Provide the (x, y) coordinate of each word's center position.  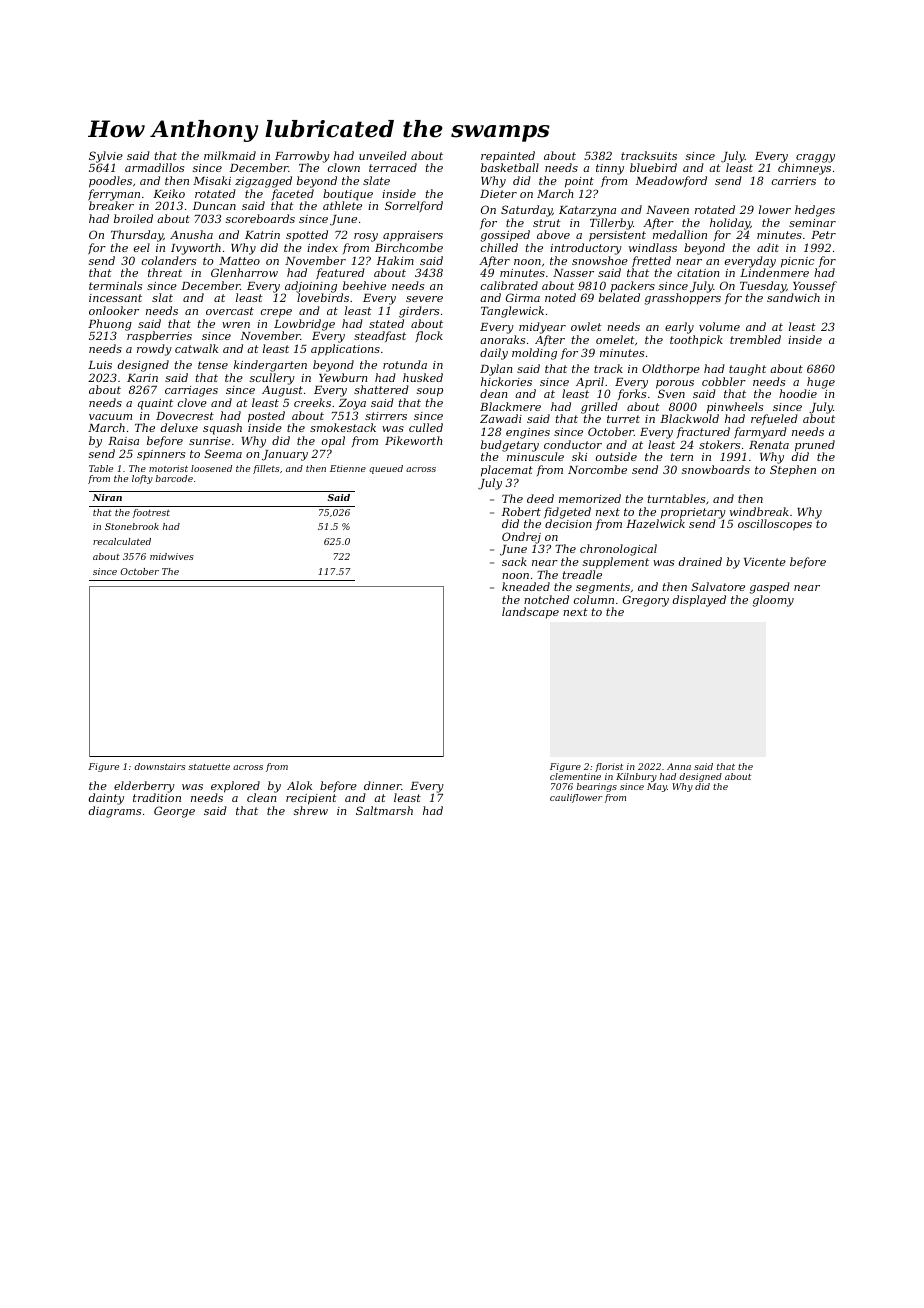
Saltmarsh (384, 810)
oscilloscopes (775, 525)
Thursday (137, 236)
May (657, 787)
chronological (618, 550)
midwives (172, 556)
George (174, 812)
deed (540, 498)
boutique (348, 195)
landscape (530, 613)
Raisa (123, 441)
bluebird (653, 167)
